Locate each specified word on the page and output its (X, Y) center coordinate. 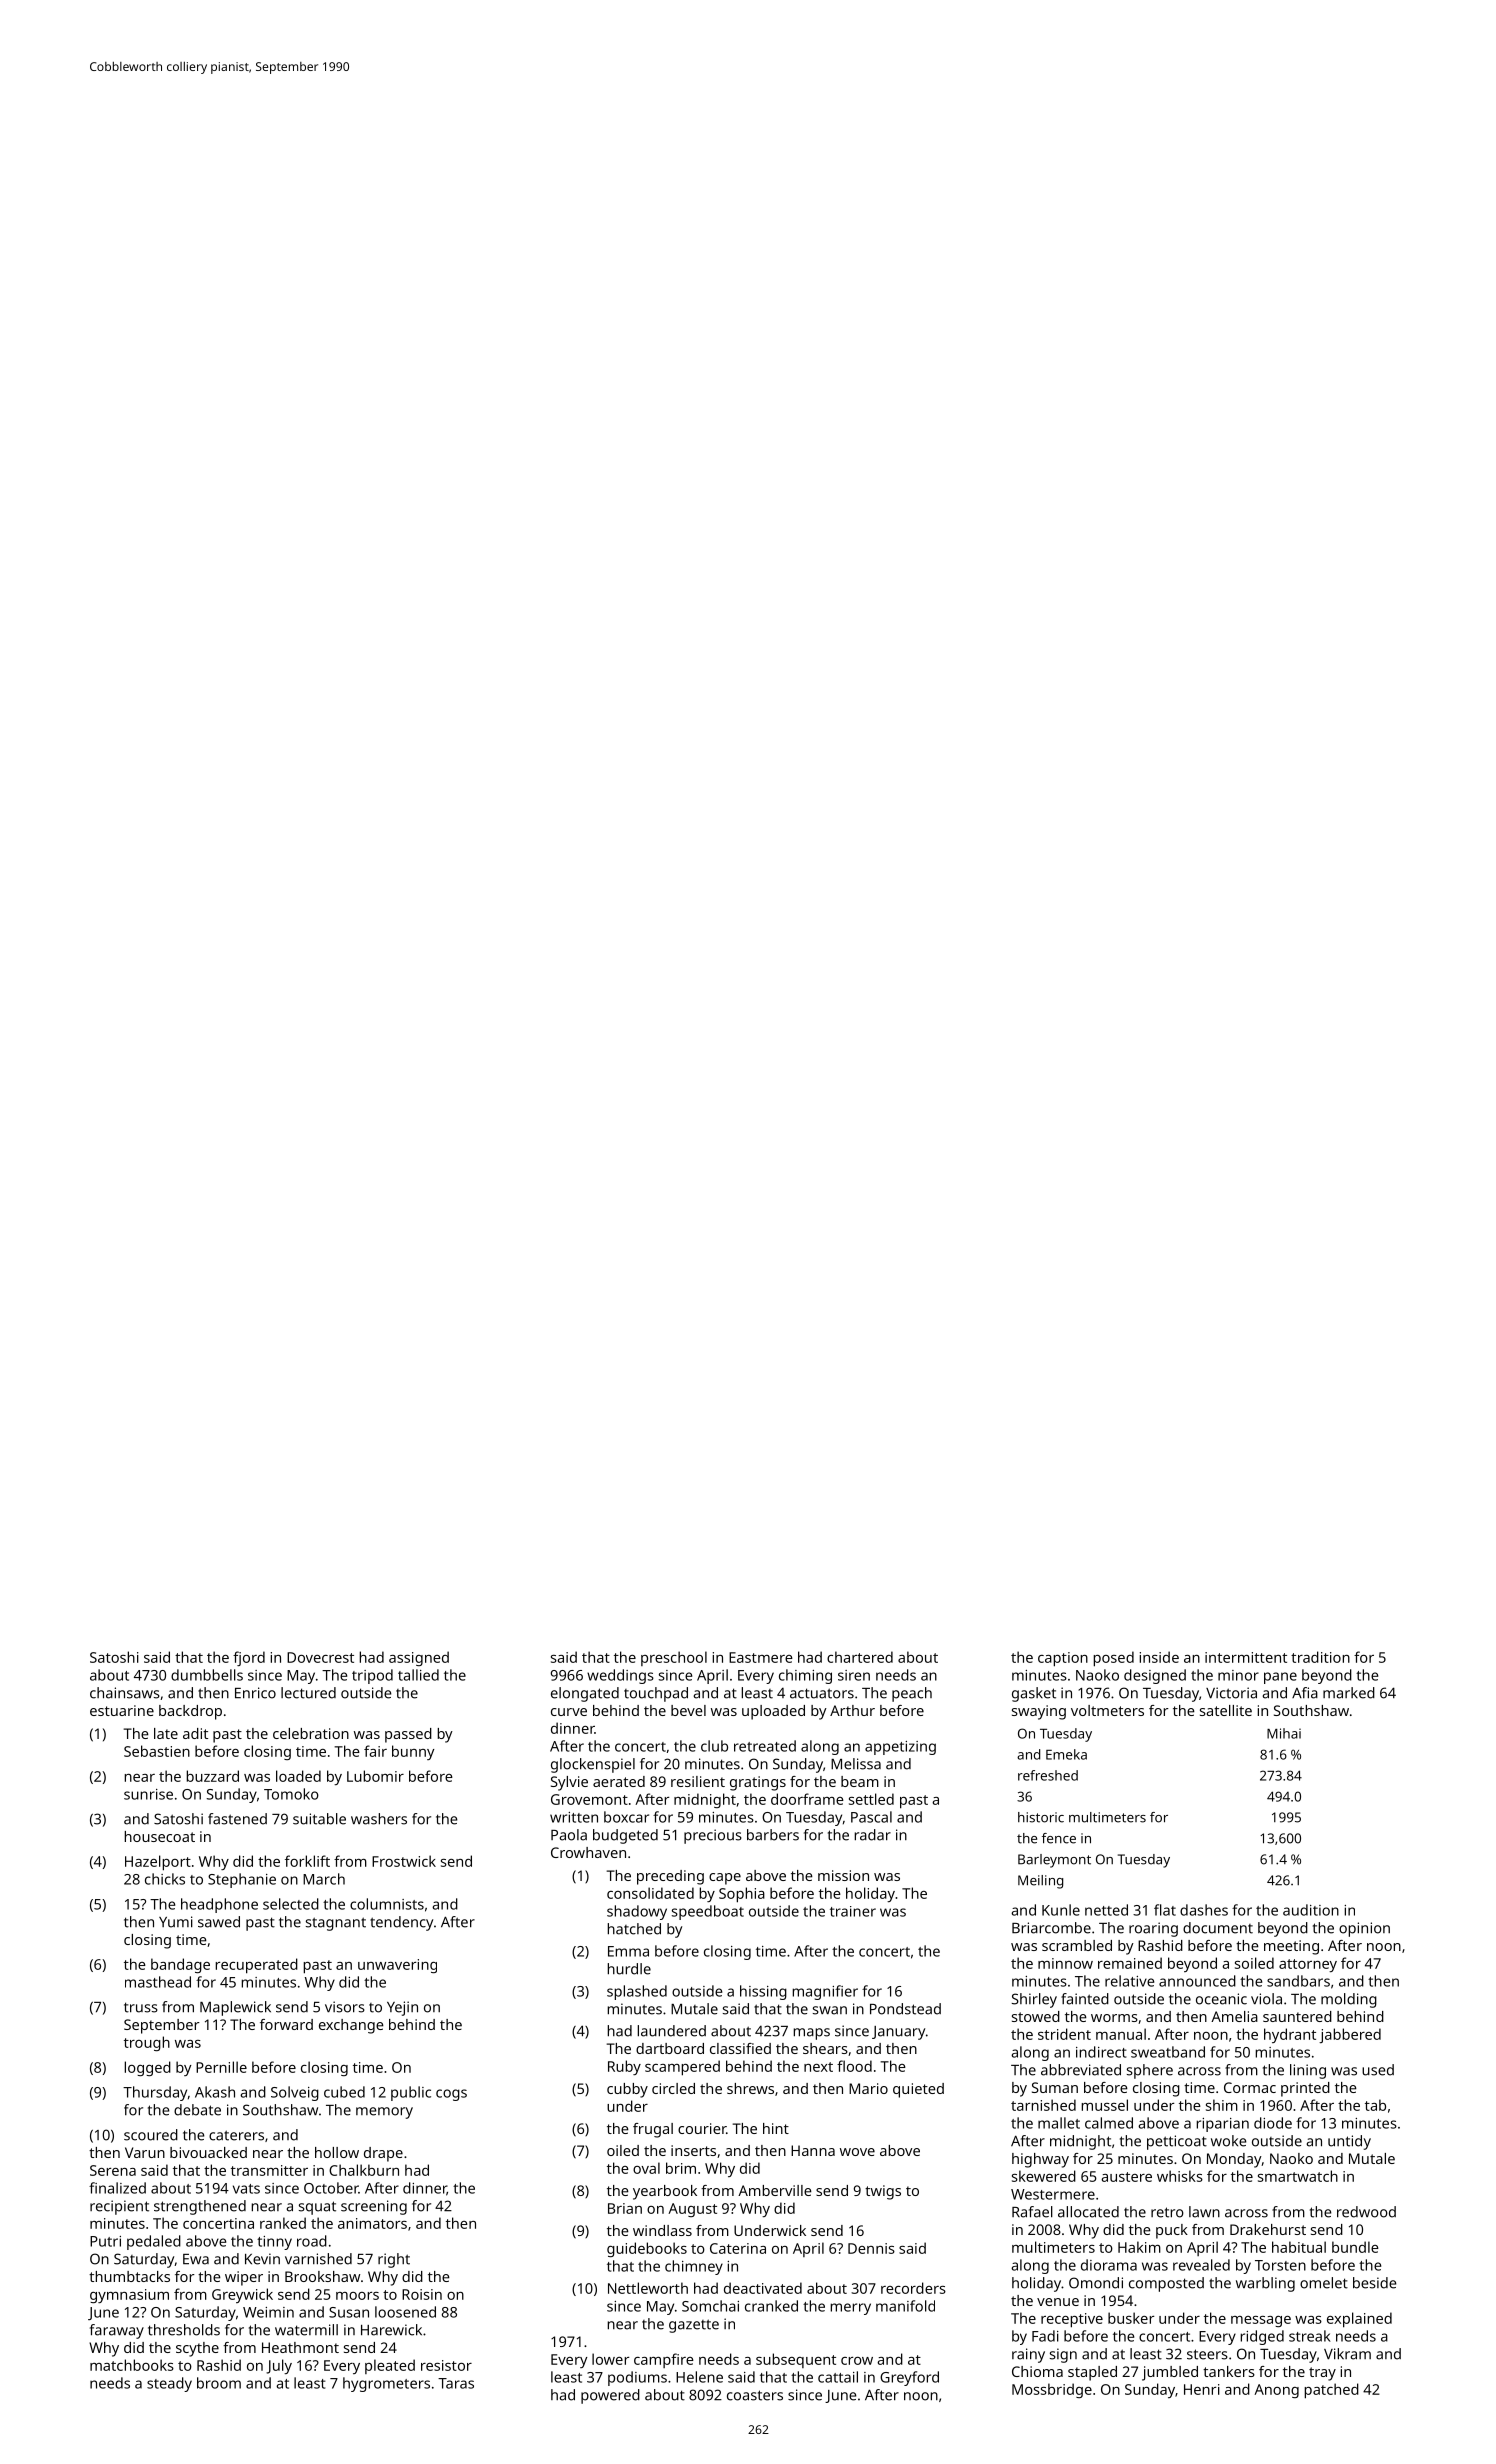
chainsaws (125, 1693)
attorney (1308, 1965)
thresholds (184, 2330)
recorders (913, 2288)
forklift (307, 1861)
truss (141, 2007)
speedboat (708, 1912)
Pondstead (905, 2009)
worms (1114, 2018)
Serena (113, 2170)
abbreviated (1081, 2070)
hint (776, 2128)
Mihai (1284, 1733)
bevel (688, 1710)
